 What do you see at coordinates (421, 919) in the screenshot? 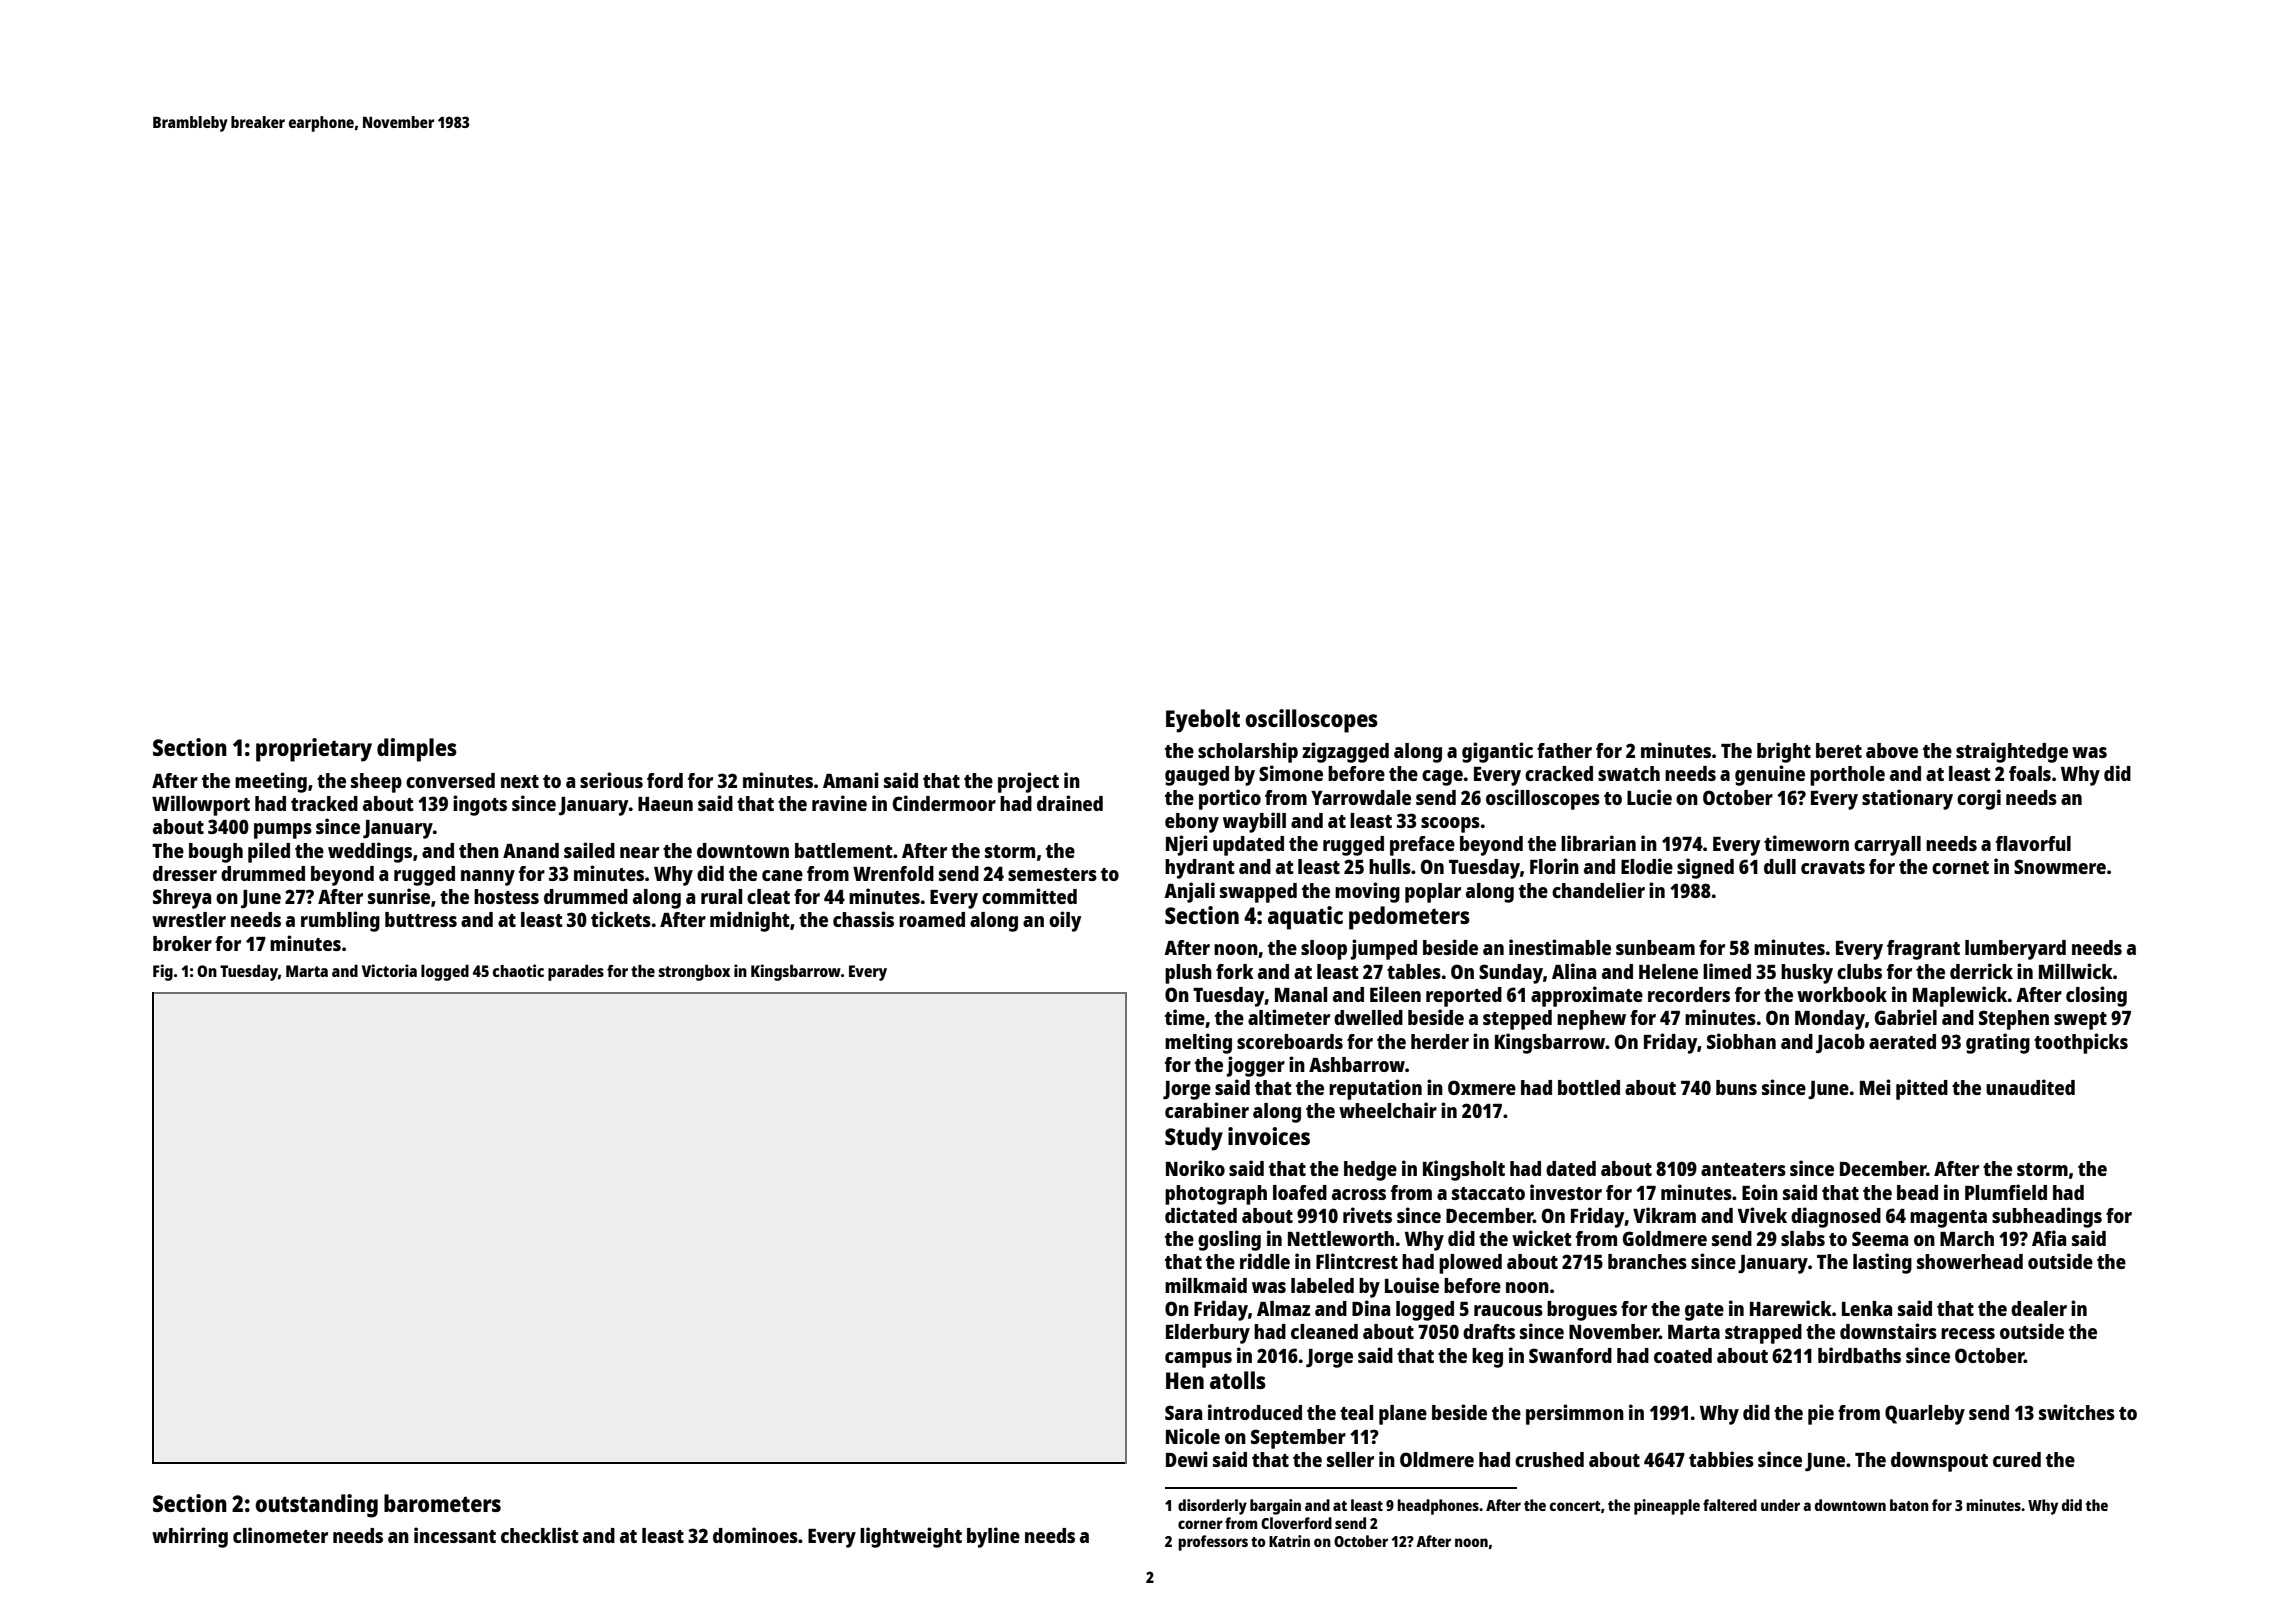
I see `buttress` at bounding box center [421, 919].
